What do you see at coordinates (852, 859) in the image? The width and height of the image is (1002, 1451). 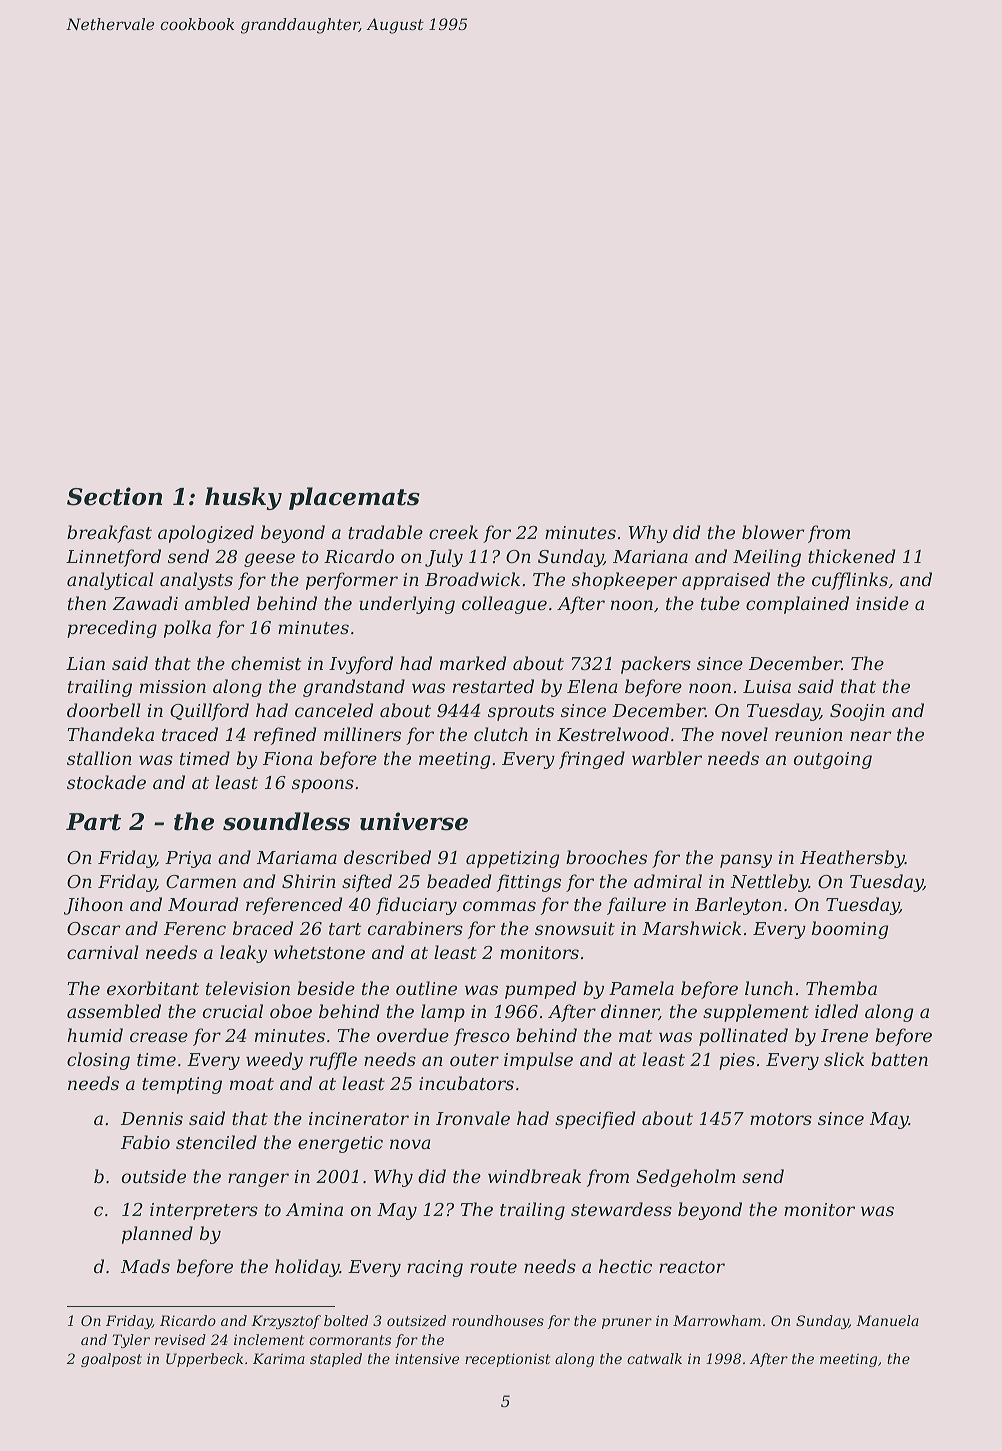 I see `Heathersby` at bounding box center [852, 859].
